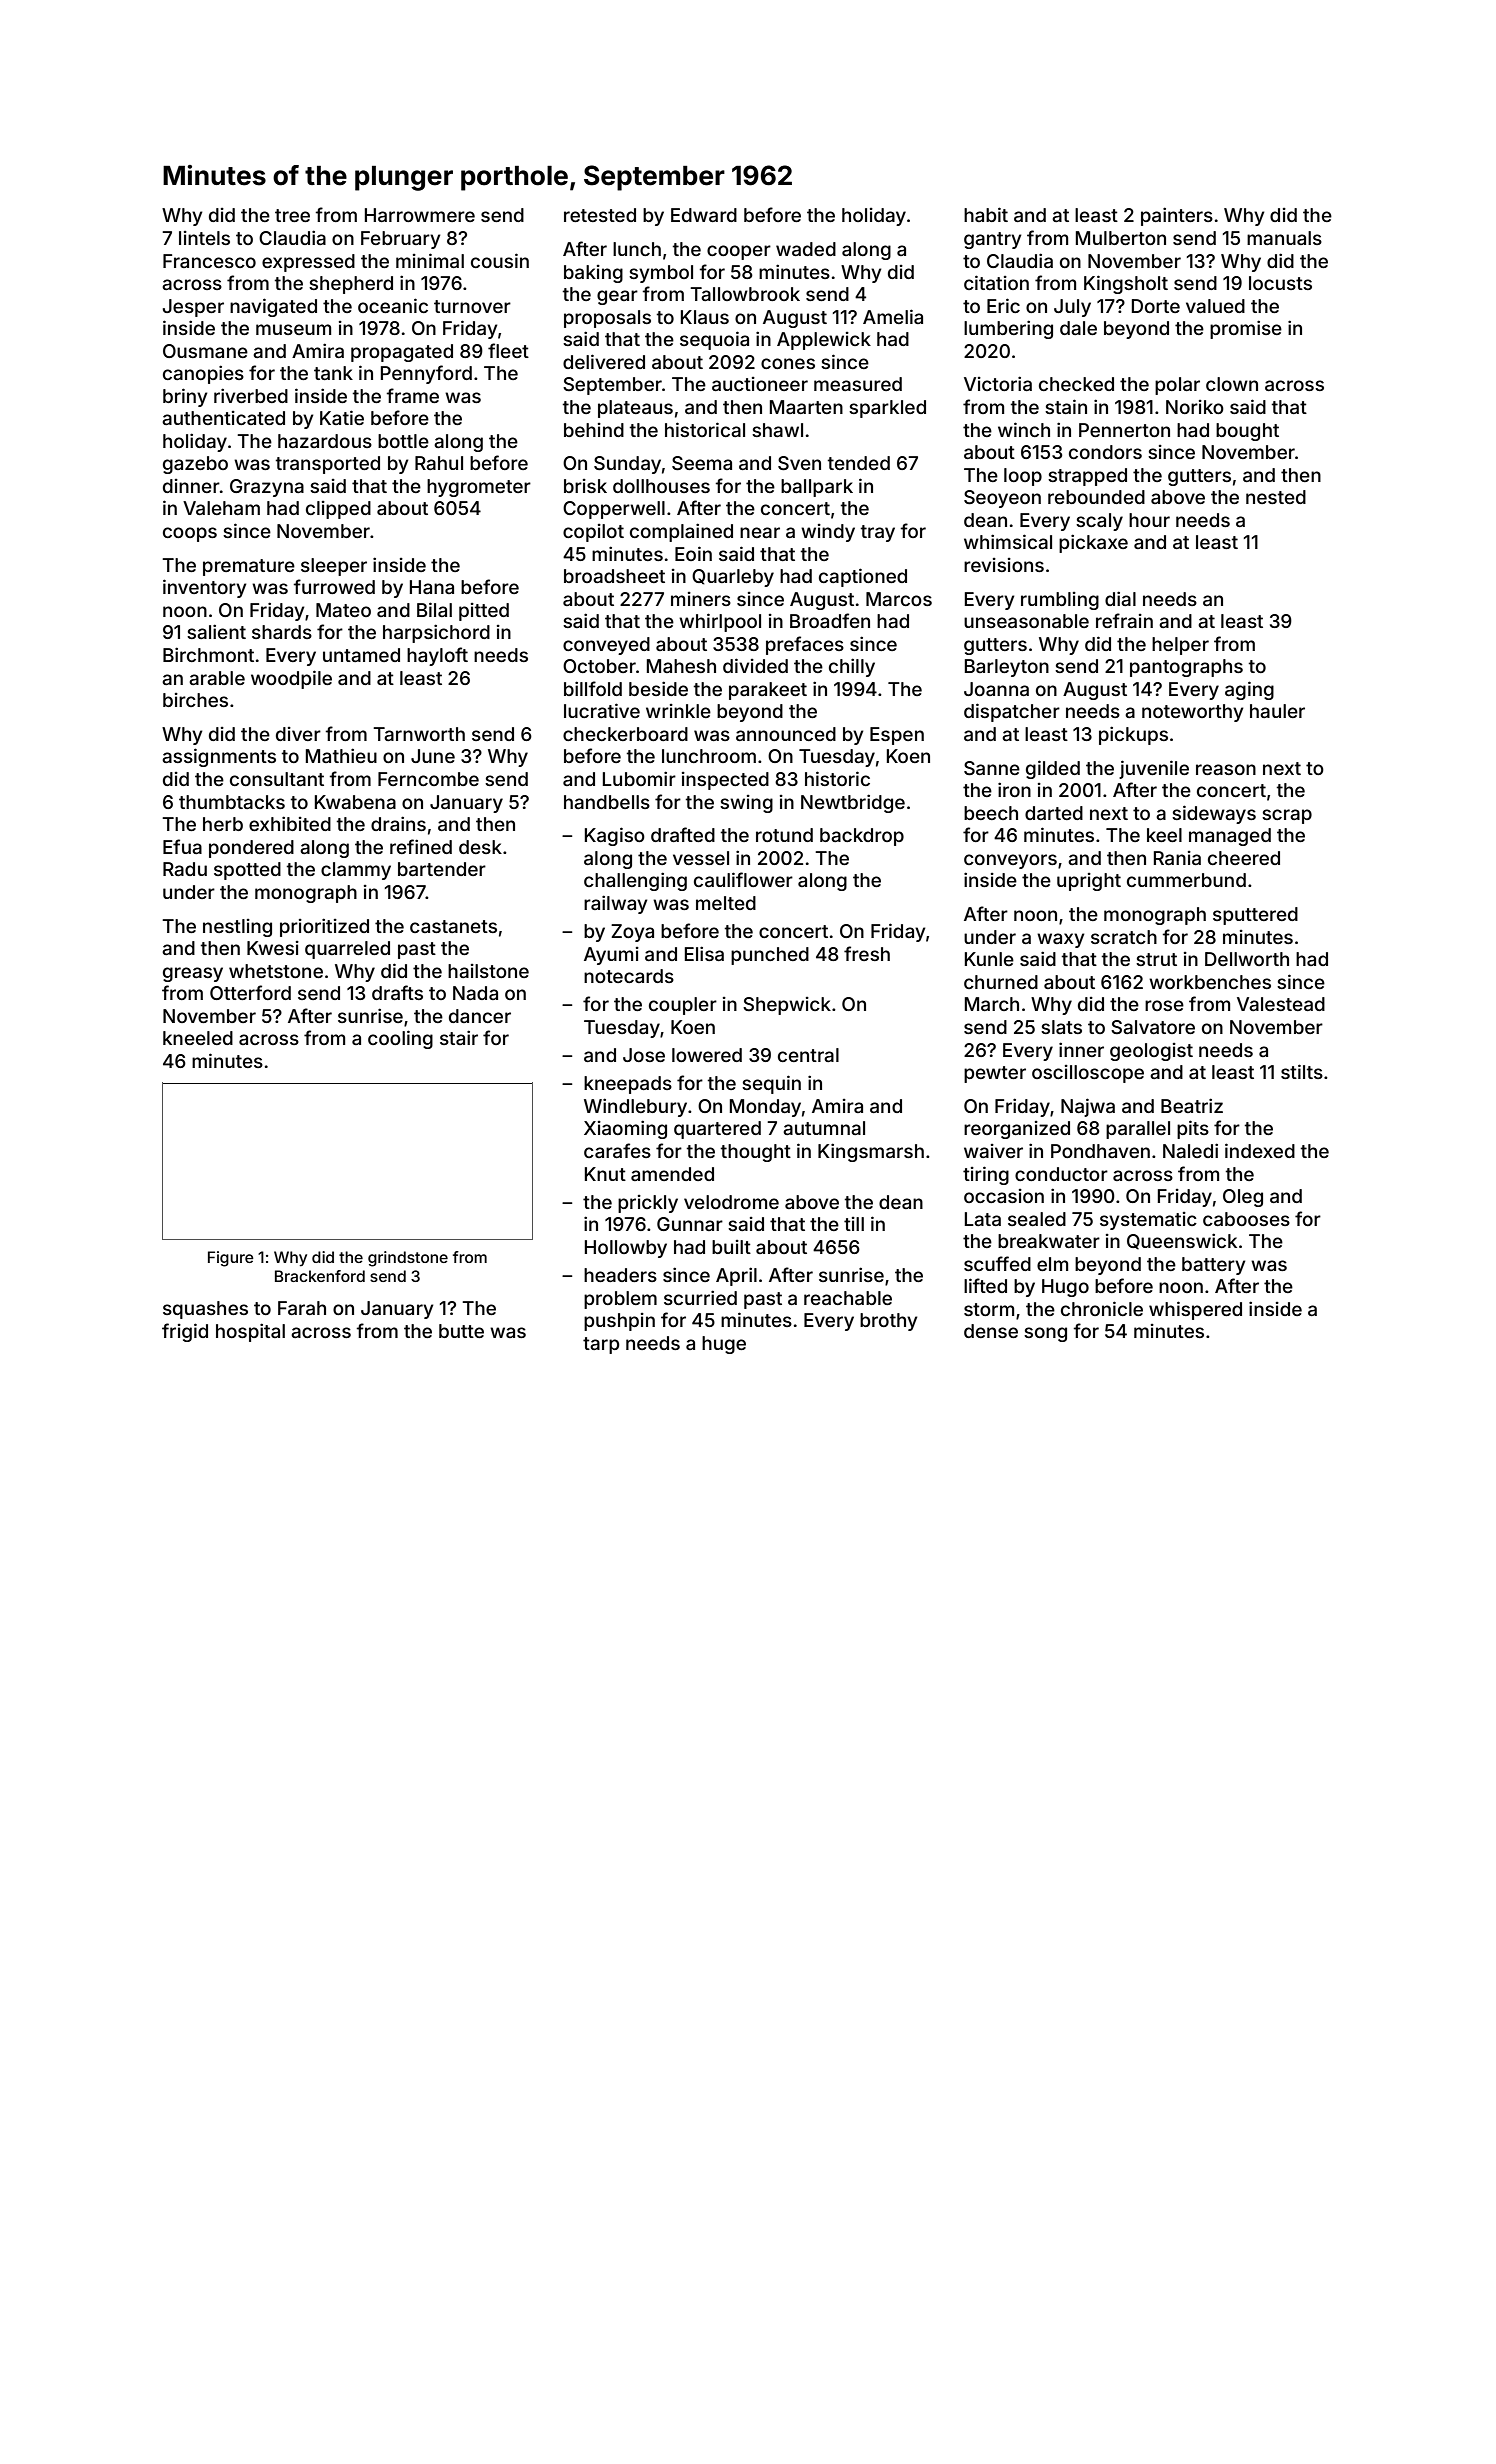  What do you see at coordinates (292, 215) in the image?
I see `tree` at bounding box center [292, 215].
